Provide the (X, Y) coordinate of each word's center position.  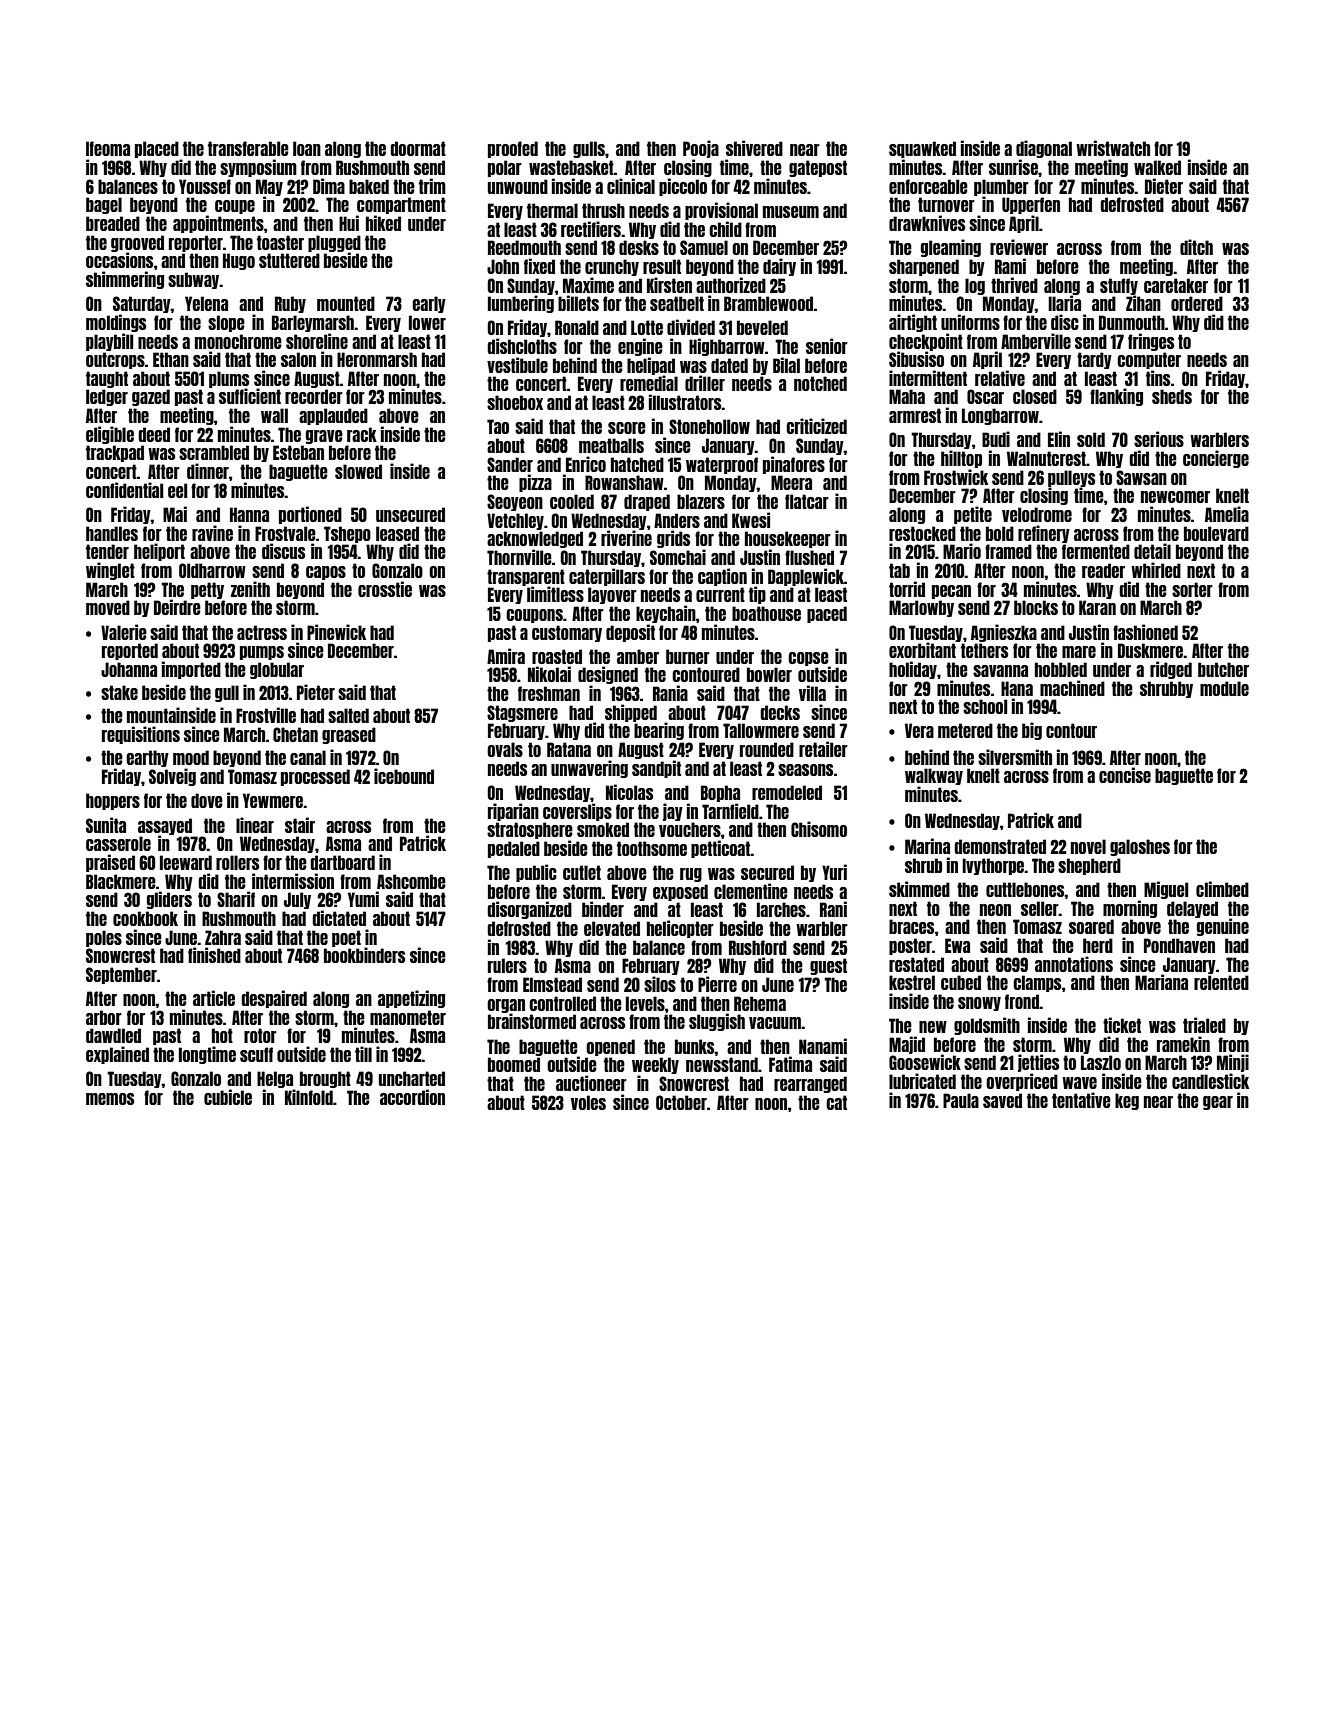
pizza (535, 483)
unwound (518, 186)
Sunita (106, 825)
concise (1125, 775)
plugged (334, 243)
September (121, 975)
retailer (823, 749)
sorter (1192, 589)
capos (326, 573)
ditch (1196, 247)
